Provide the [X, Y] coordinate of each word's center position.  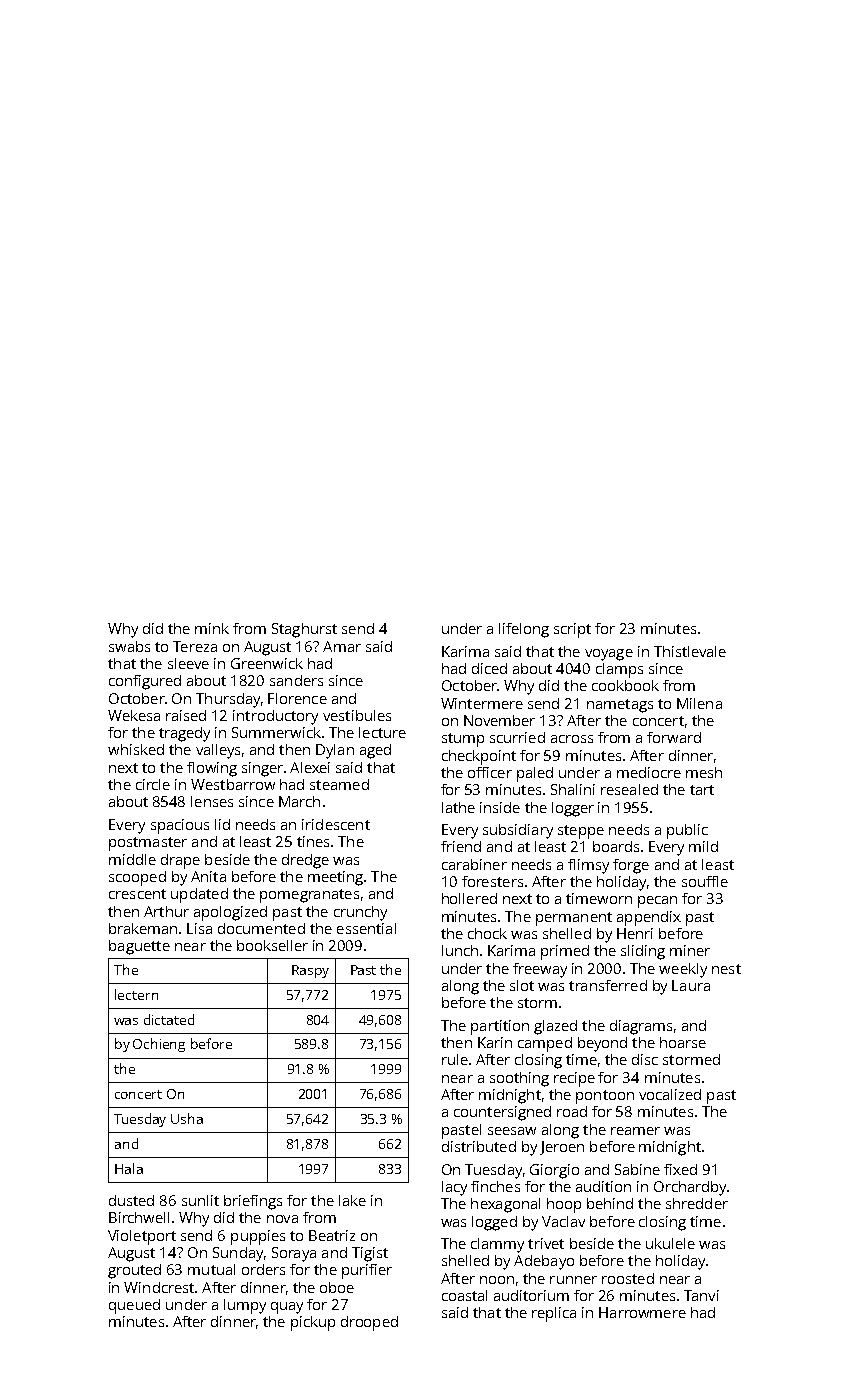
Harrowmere [642, 1312]
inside [500, 807]
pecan [657, 902]
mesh [704, 772]
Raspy [310, 971]
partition [500, 1027]
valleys [218, 751]
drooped [369, 1323]
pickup [313, 1323]
